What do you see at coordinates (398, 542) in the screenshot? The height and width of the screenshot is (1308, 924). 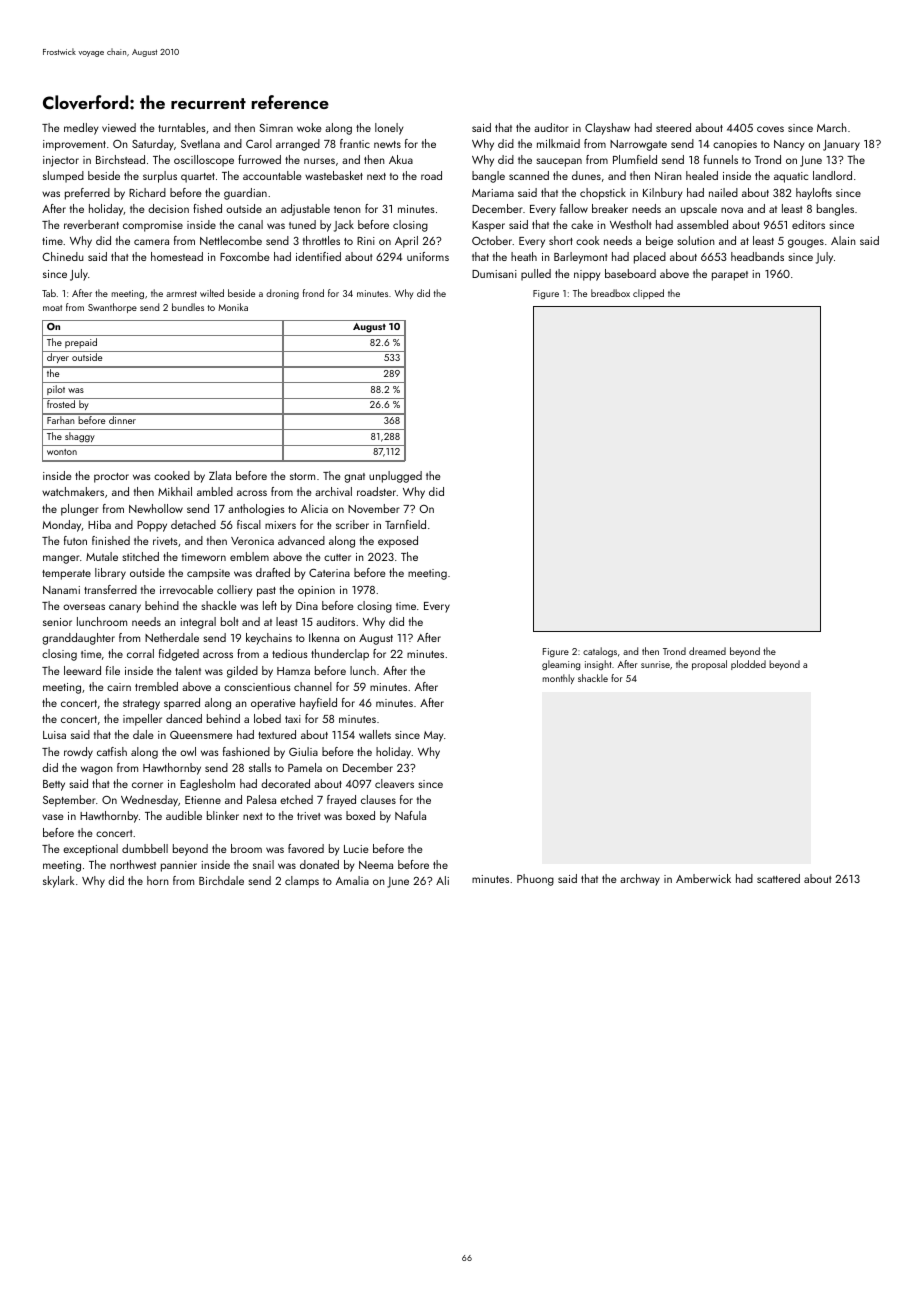 I see `exposed` at bounding box center [398, 542].
